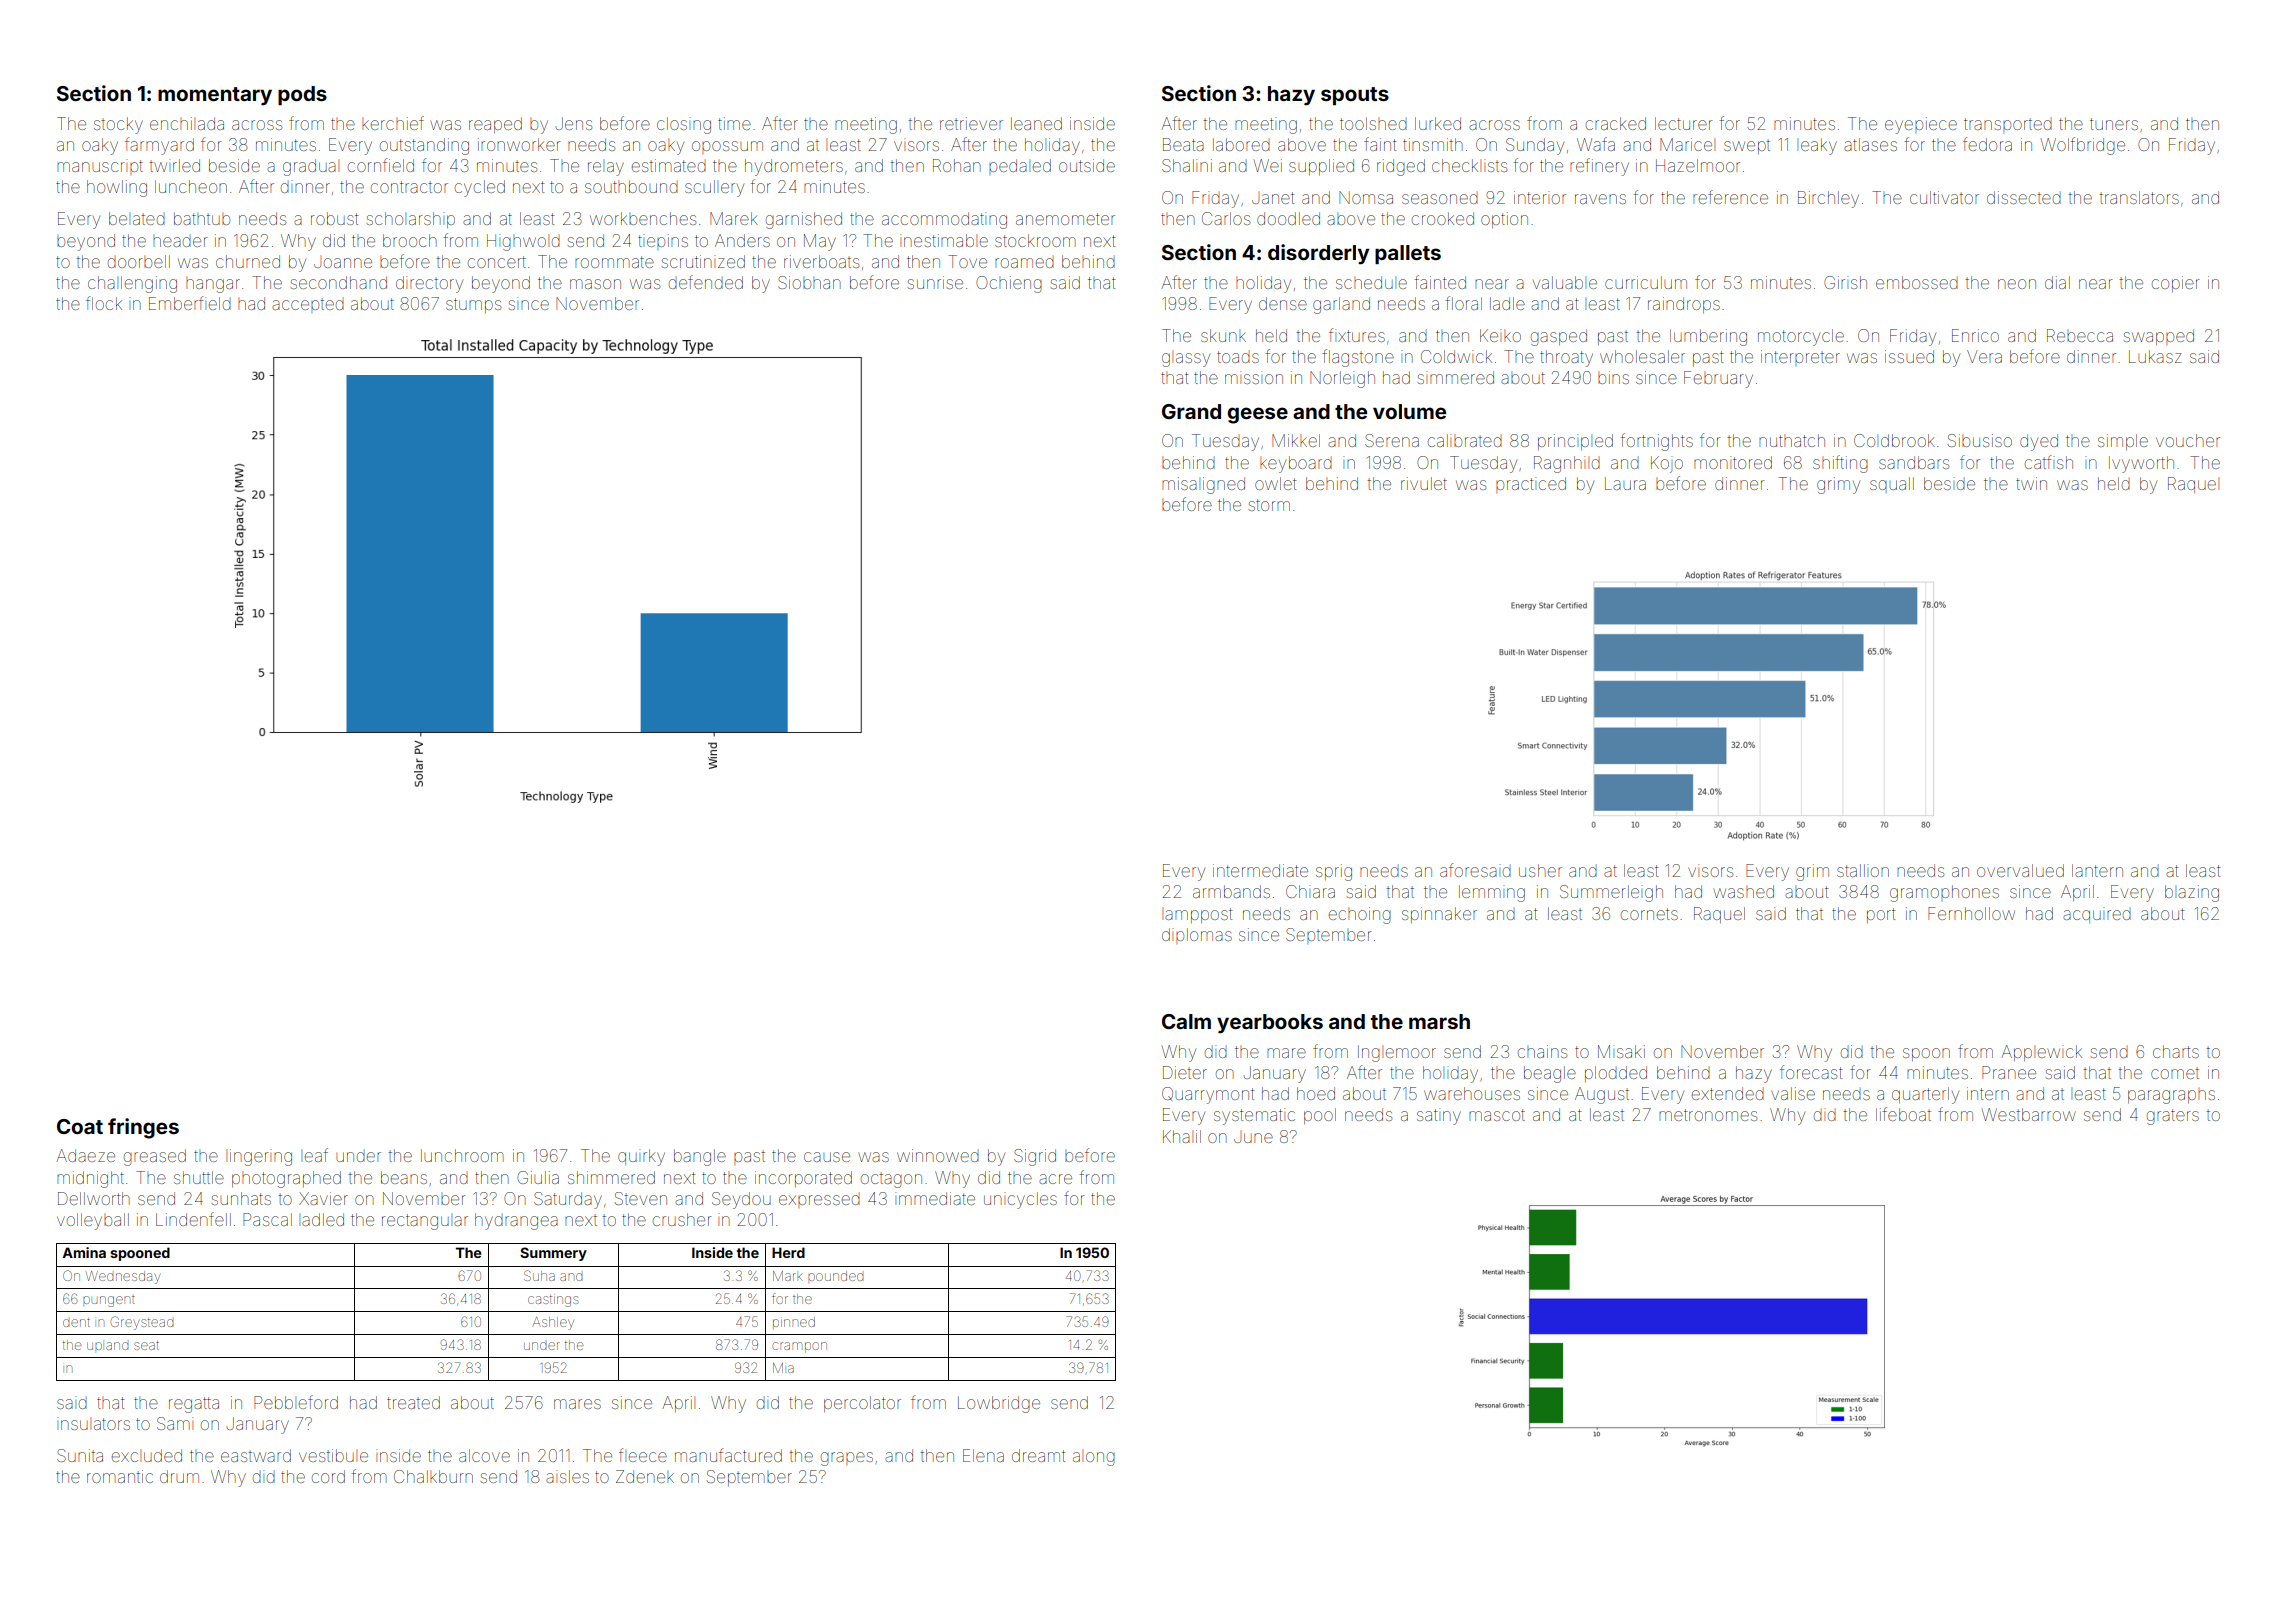 This image has height=1610, width=2277. Describe the element at coordinates (1439, 915) in the image. I see `spinnaker` at that location.
